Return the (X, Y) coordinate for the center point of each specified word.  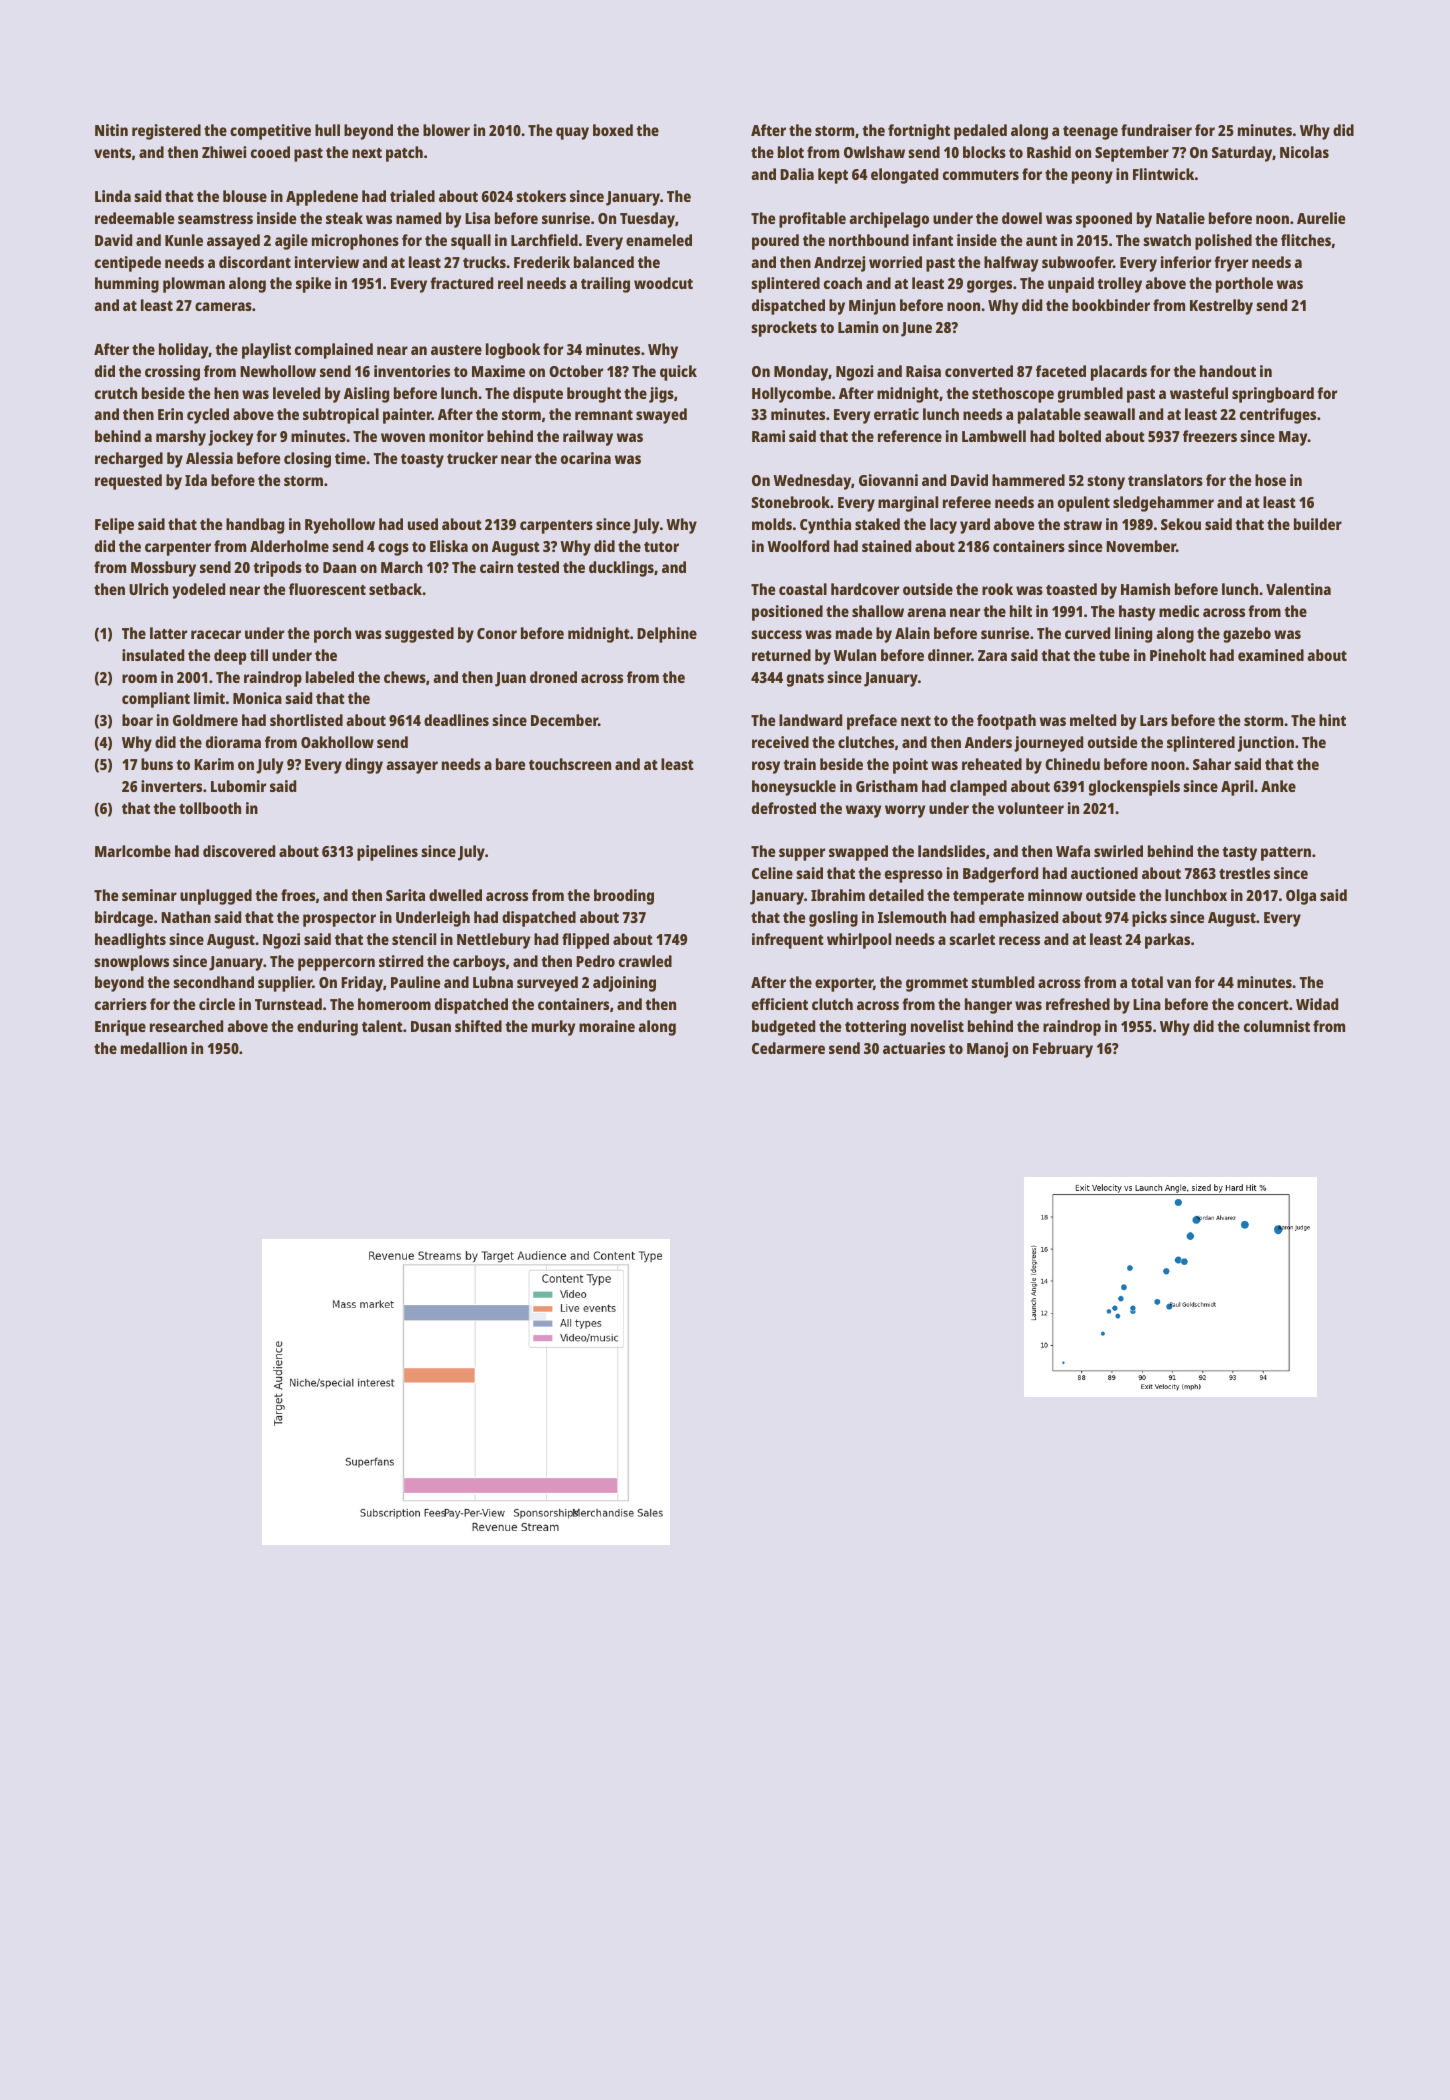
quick (678, 373)
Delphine (667, 635)
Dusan (431, 1026)
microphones (355, 242)
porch (332, 635)
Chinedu (1072, 764)
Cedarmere (788, 1048)
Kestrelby (1221, 307)
